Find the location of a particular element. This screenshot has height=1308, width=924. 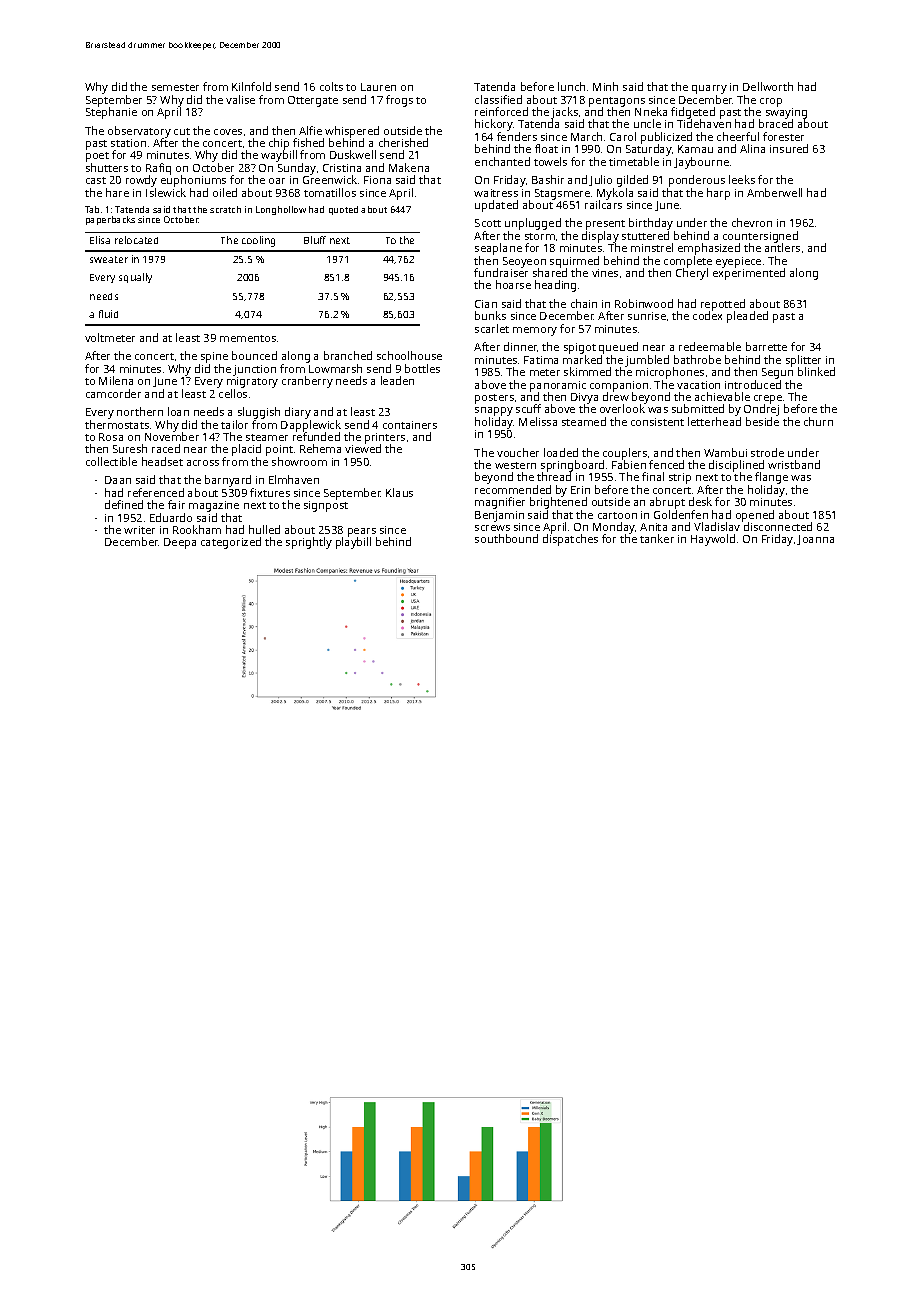

mementos is located at coordinates (248, 338).
